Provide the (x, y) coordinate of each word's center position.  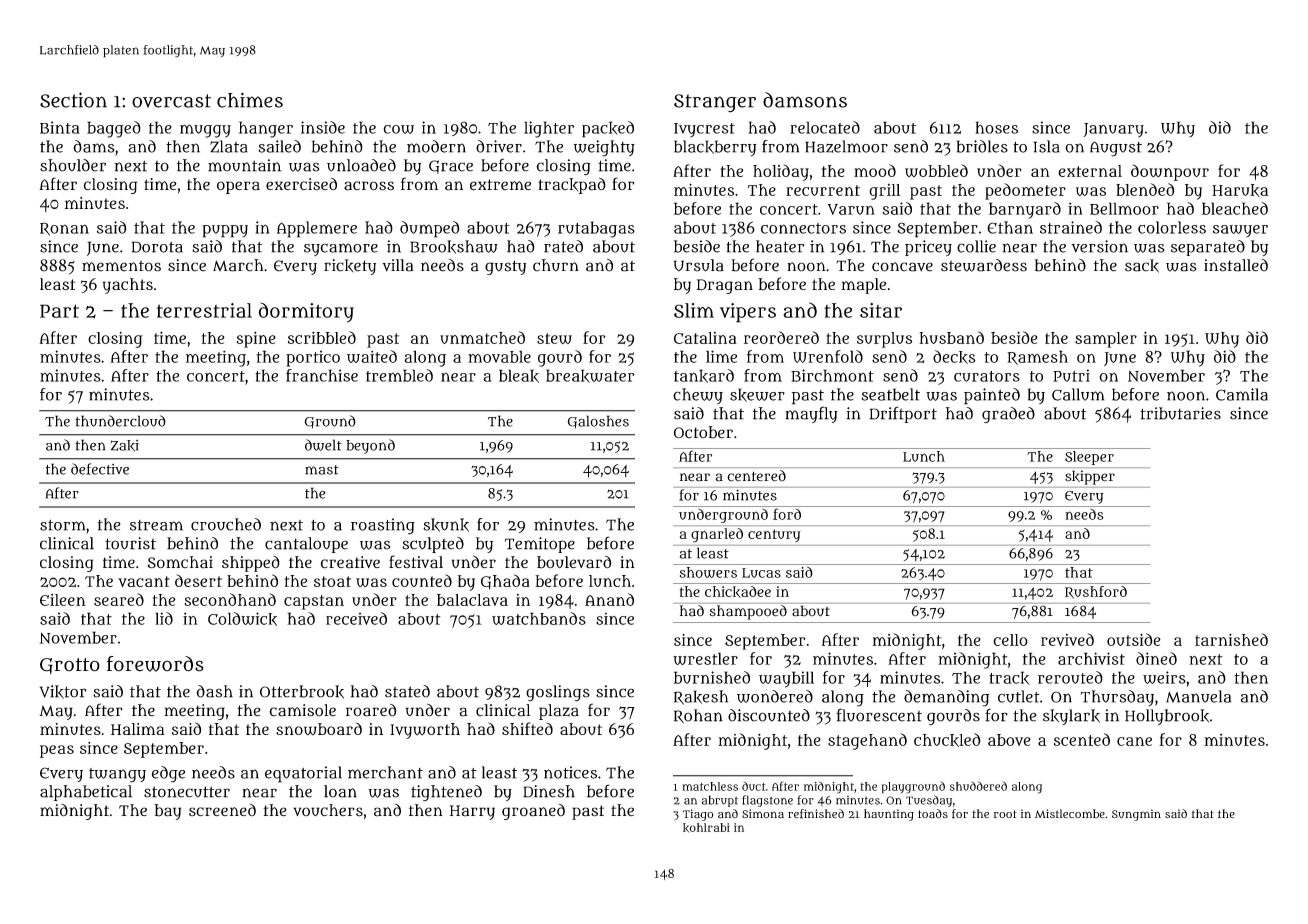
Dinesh (549, 791)
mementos (121, 266)
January (1114, 130)
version (1099, 246)
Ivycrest (704, 130)
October (703, 432)
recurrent (823, 190)
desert (198, 580)
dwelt (323, 445)
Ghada (505, 582)
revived (1067, 639)
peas (57, 751)
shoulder (73, 165)
